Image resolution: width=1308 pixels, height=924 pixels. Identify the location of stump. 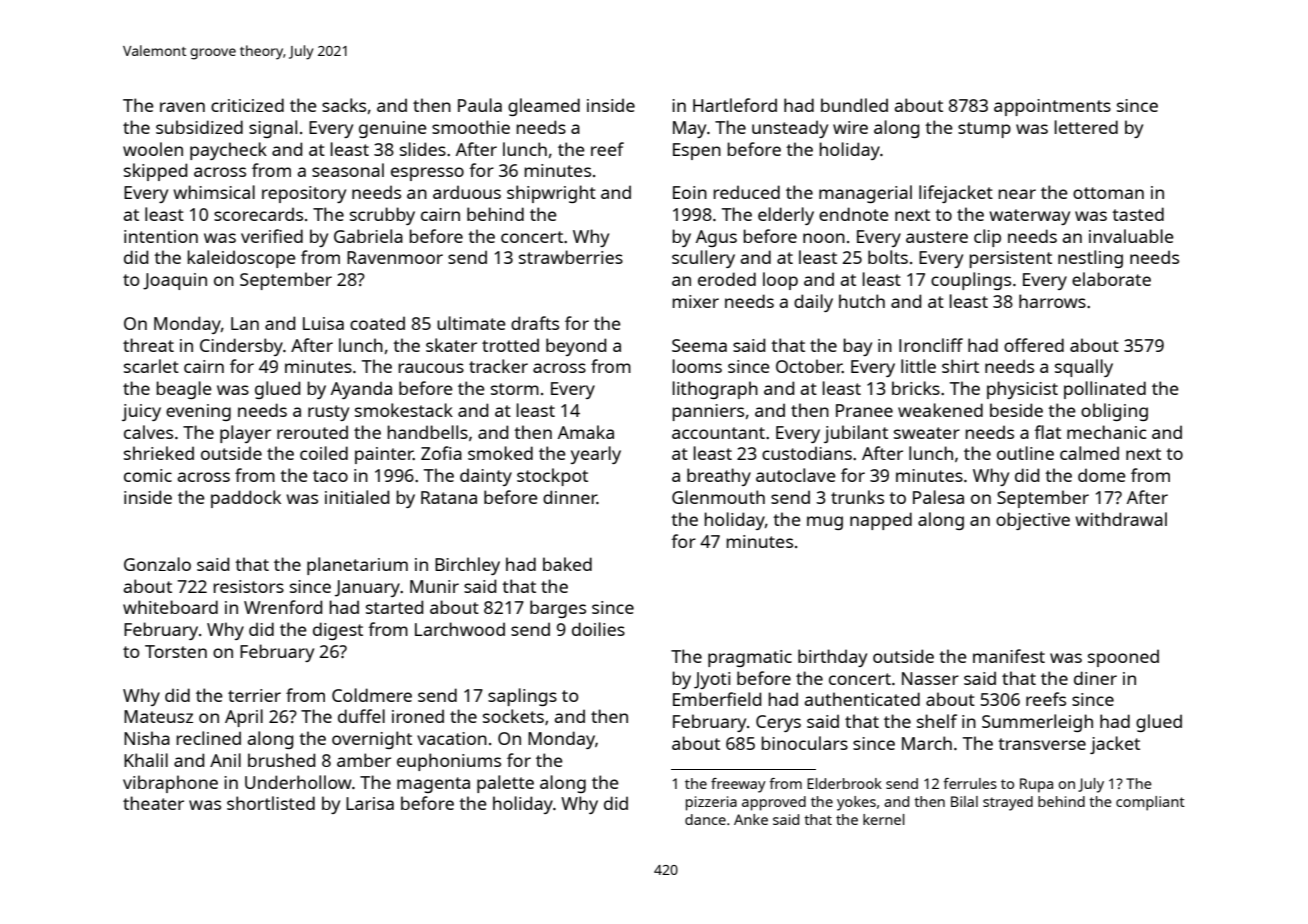
(984, 130).
